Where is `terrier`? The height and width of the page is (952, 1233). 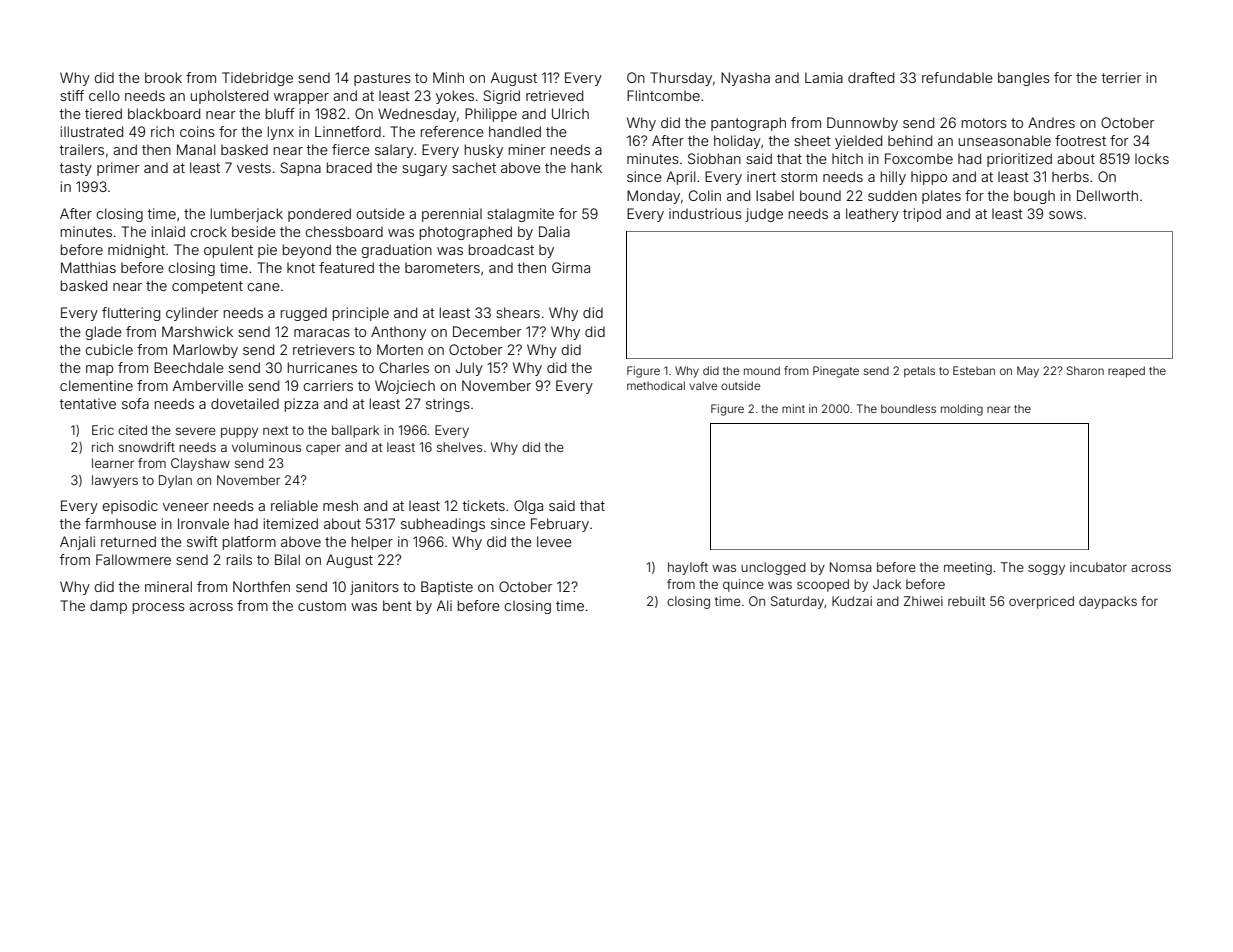
terrier is located at coordinates (1121, 77).
